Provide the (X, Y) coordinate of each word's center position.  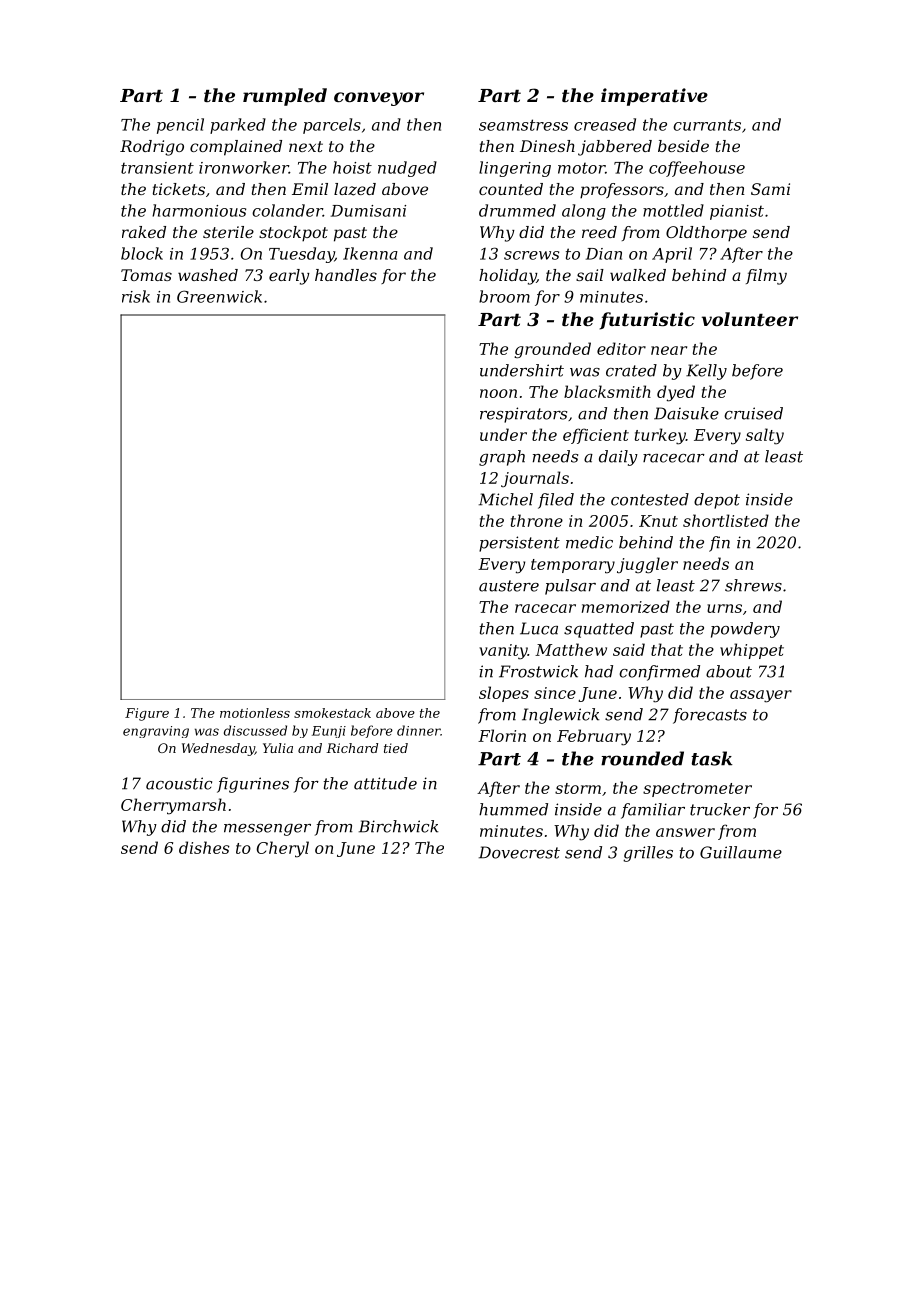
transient (157, 168)
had (599, 671)
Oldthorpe (706, 234)
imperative (654, 97)
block (142, 253)
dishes (204, 847)
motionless (255, 713)
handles (346, 275)
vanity (503, 652)
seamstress (523, 125)
